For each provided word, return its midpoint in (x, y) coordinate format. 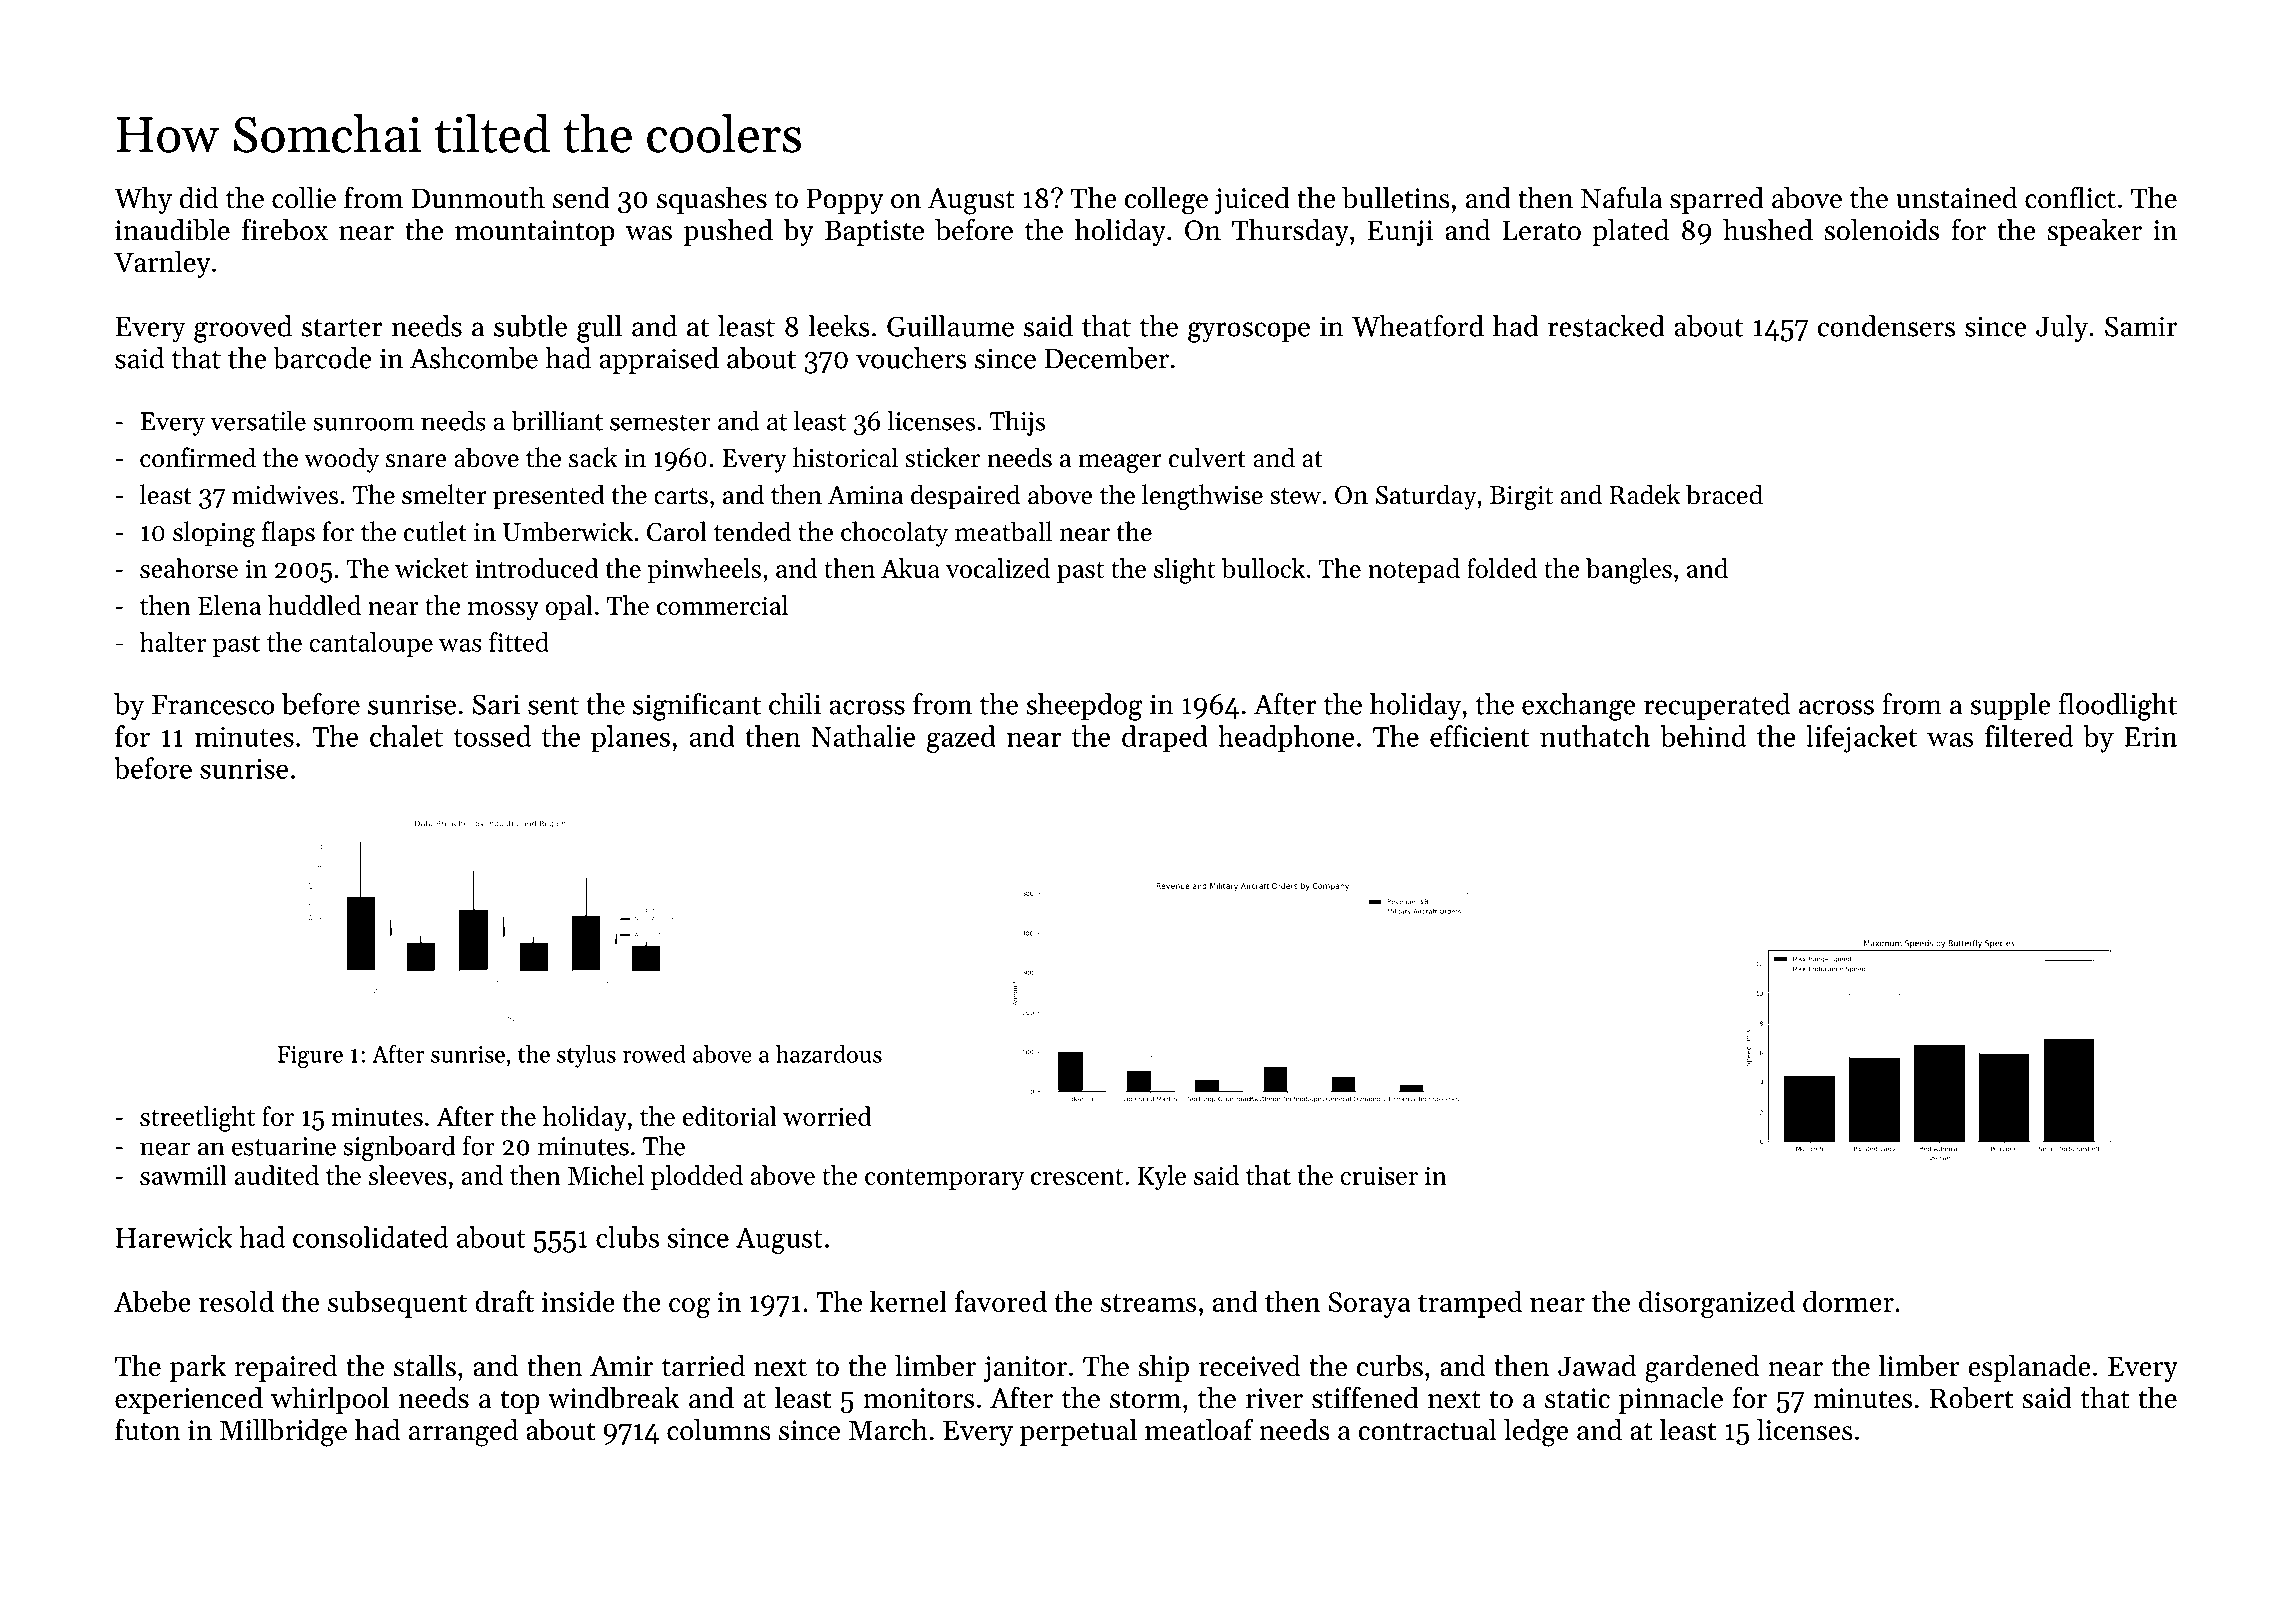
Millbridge (283, 1433)
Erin (2150, 737)
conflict (2070, 197)
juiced (1252, 200)
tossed (492, 736)
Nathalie (863, 736)
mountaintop (535, 233)
